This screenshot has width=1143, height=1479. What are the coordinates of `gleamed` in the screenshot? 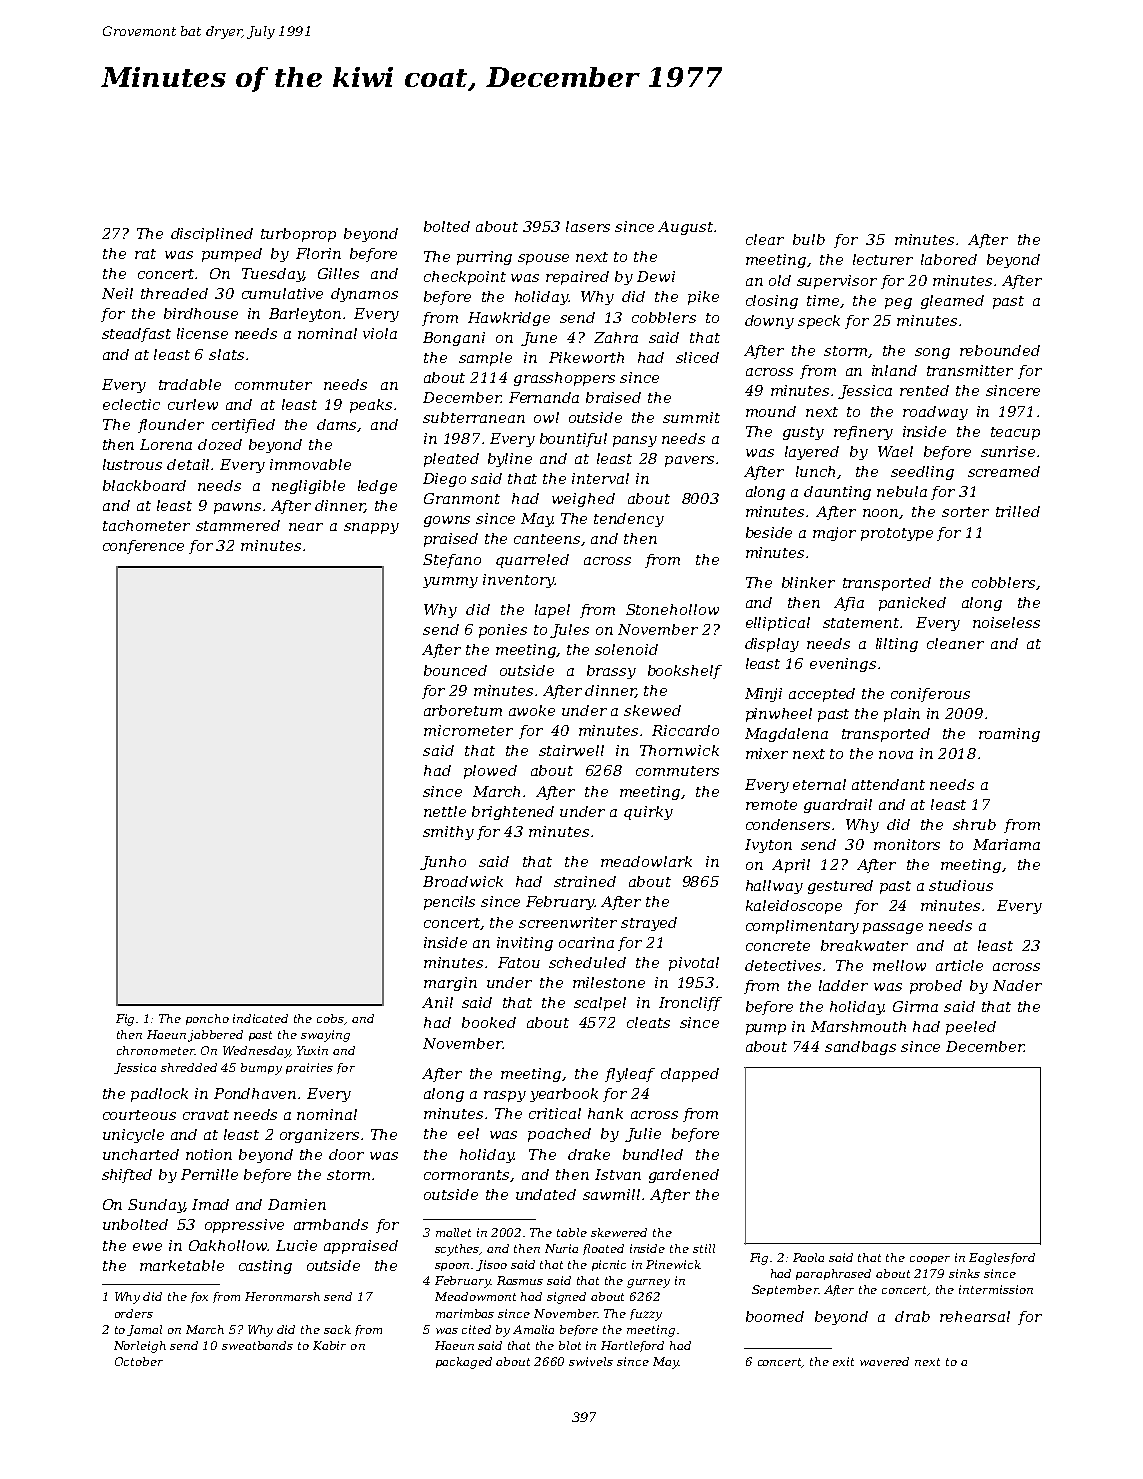 It's located at (952, 302).
